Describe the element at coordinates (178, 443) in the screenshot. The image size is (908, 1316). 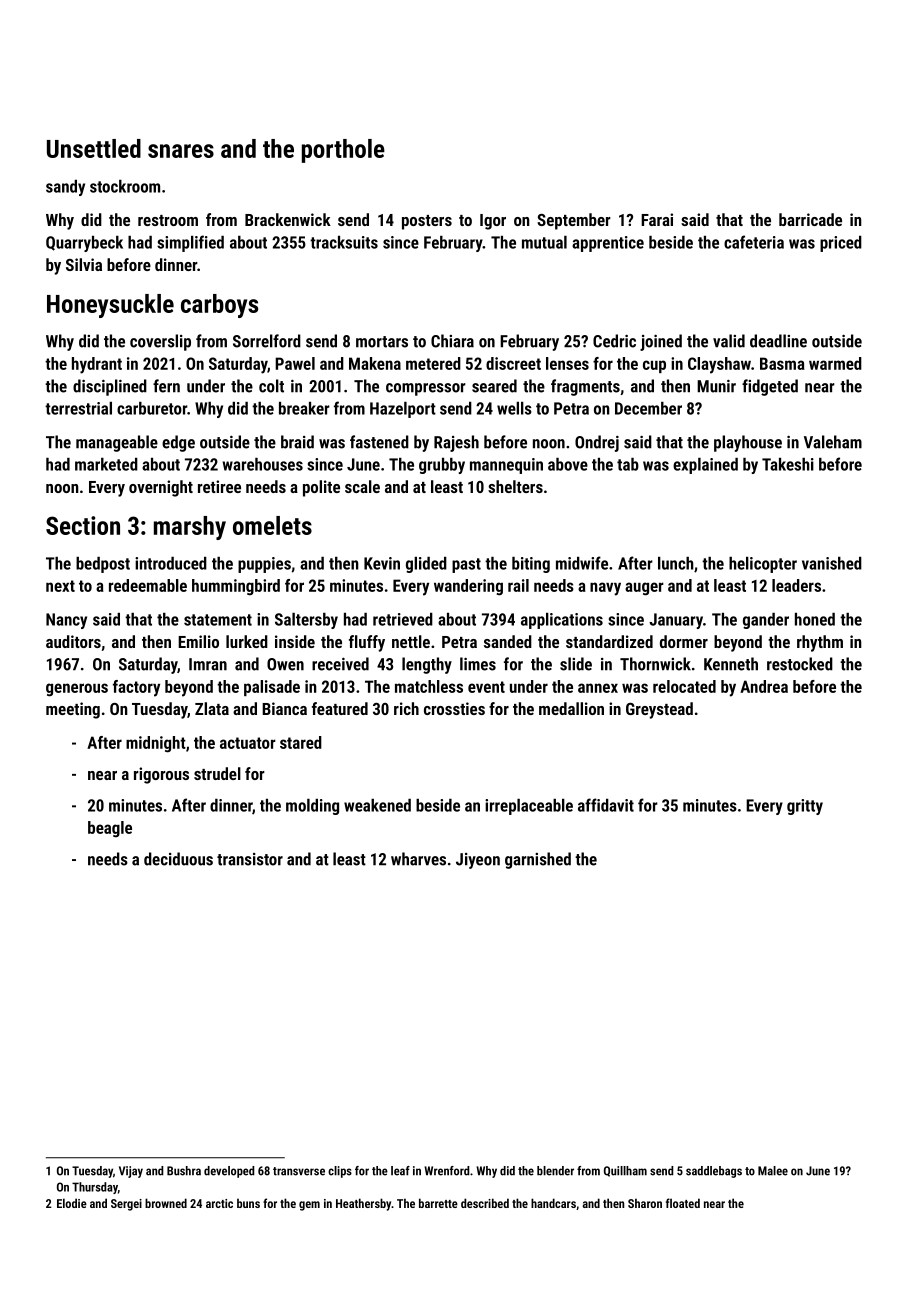
I see `edge` at that location.
